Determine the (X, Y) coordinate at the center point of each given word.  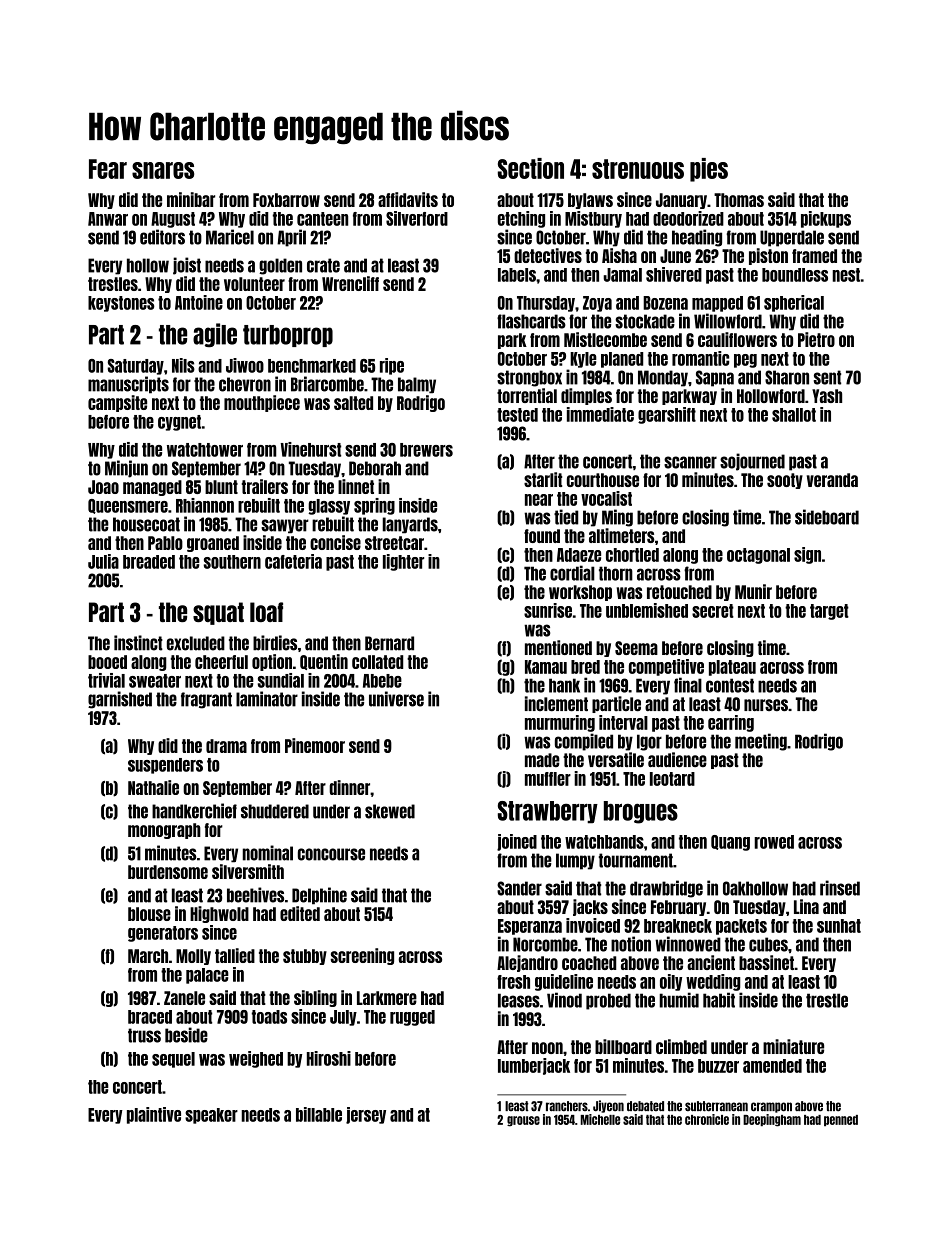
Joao (103, 487)
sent (827, 377)
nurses (766, 705)
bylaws (590, 201)
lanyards (410, 525)
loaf (266, 612)
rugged (412, 1018)
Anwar (108, 219)
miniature (793, 1046)
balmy (417, 385)
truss (144, 1035)
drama (226, 746)
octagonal (758, 556)
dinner (349, 787)
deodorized (688, 218)
